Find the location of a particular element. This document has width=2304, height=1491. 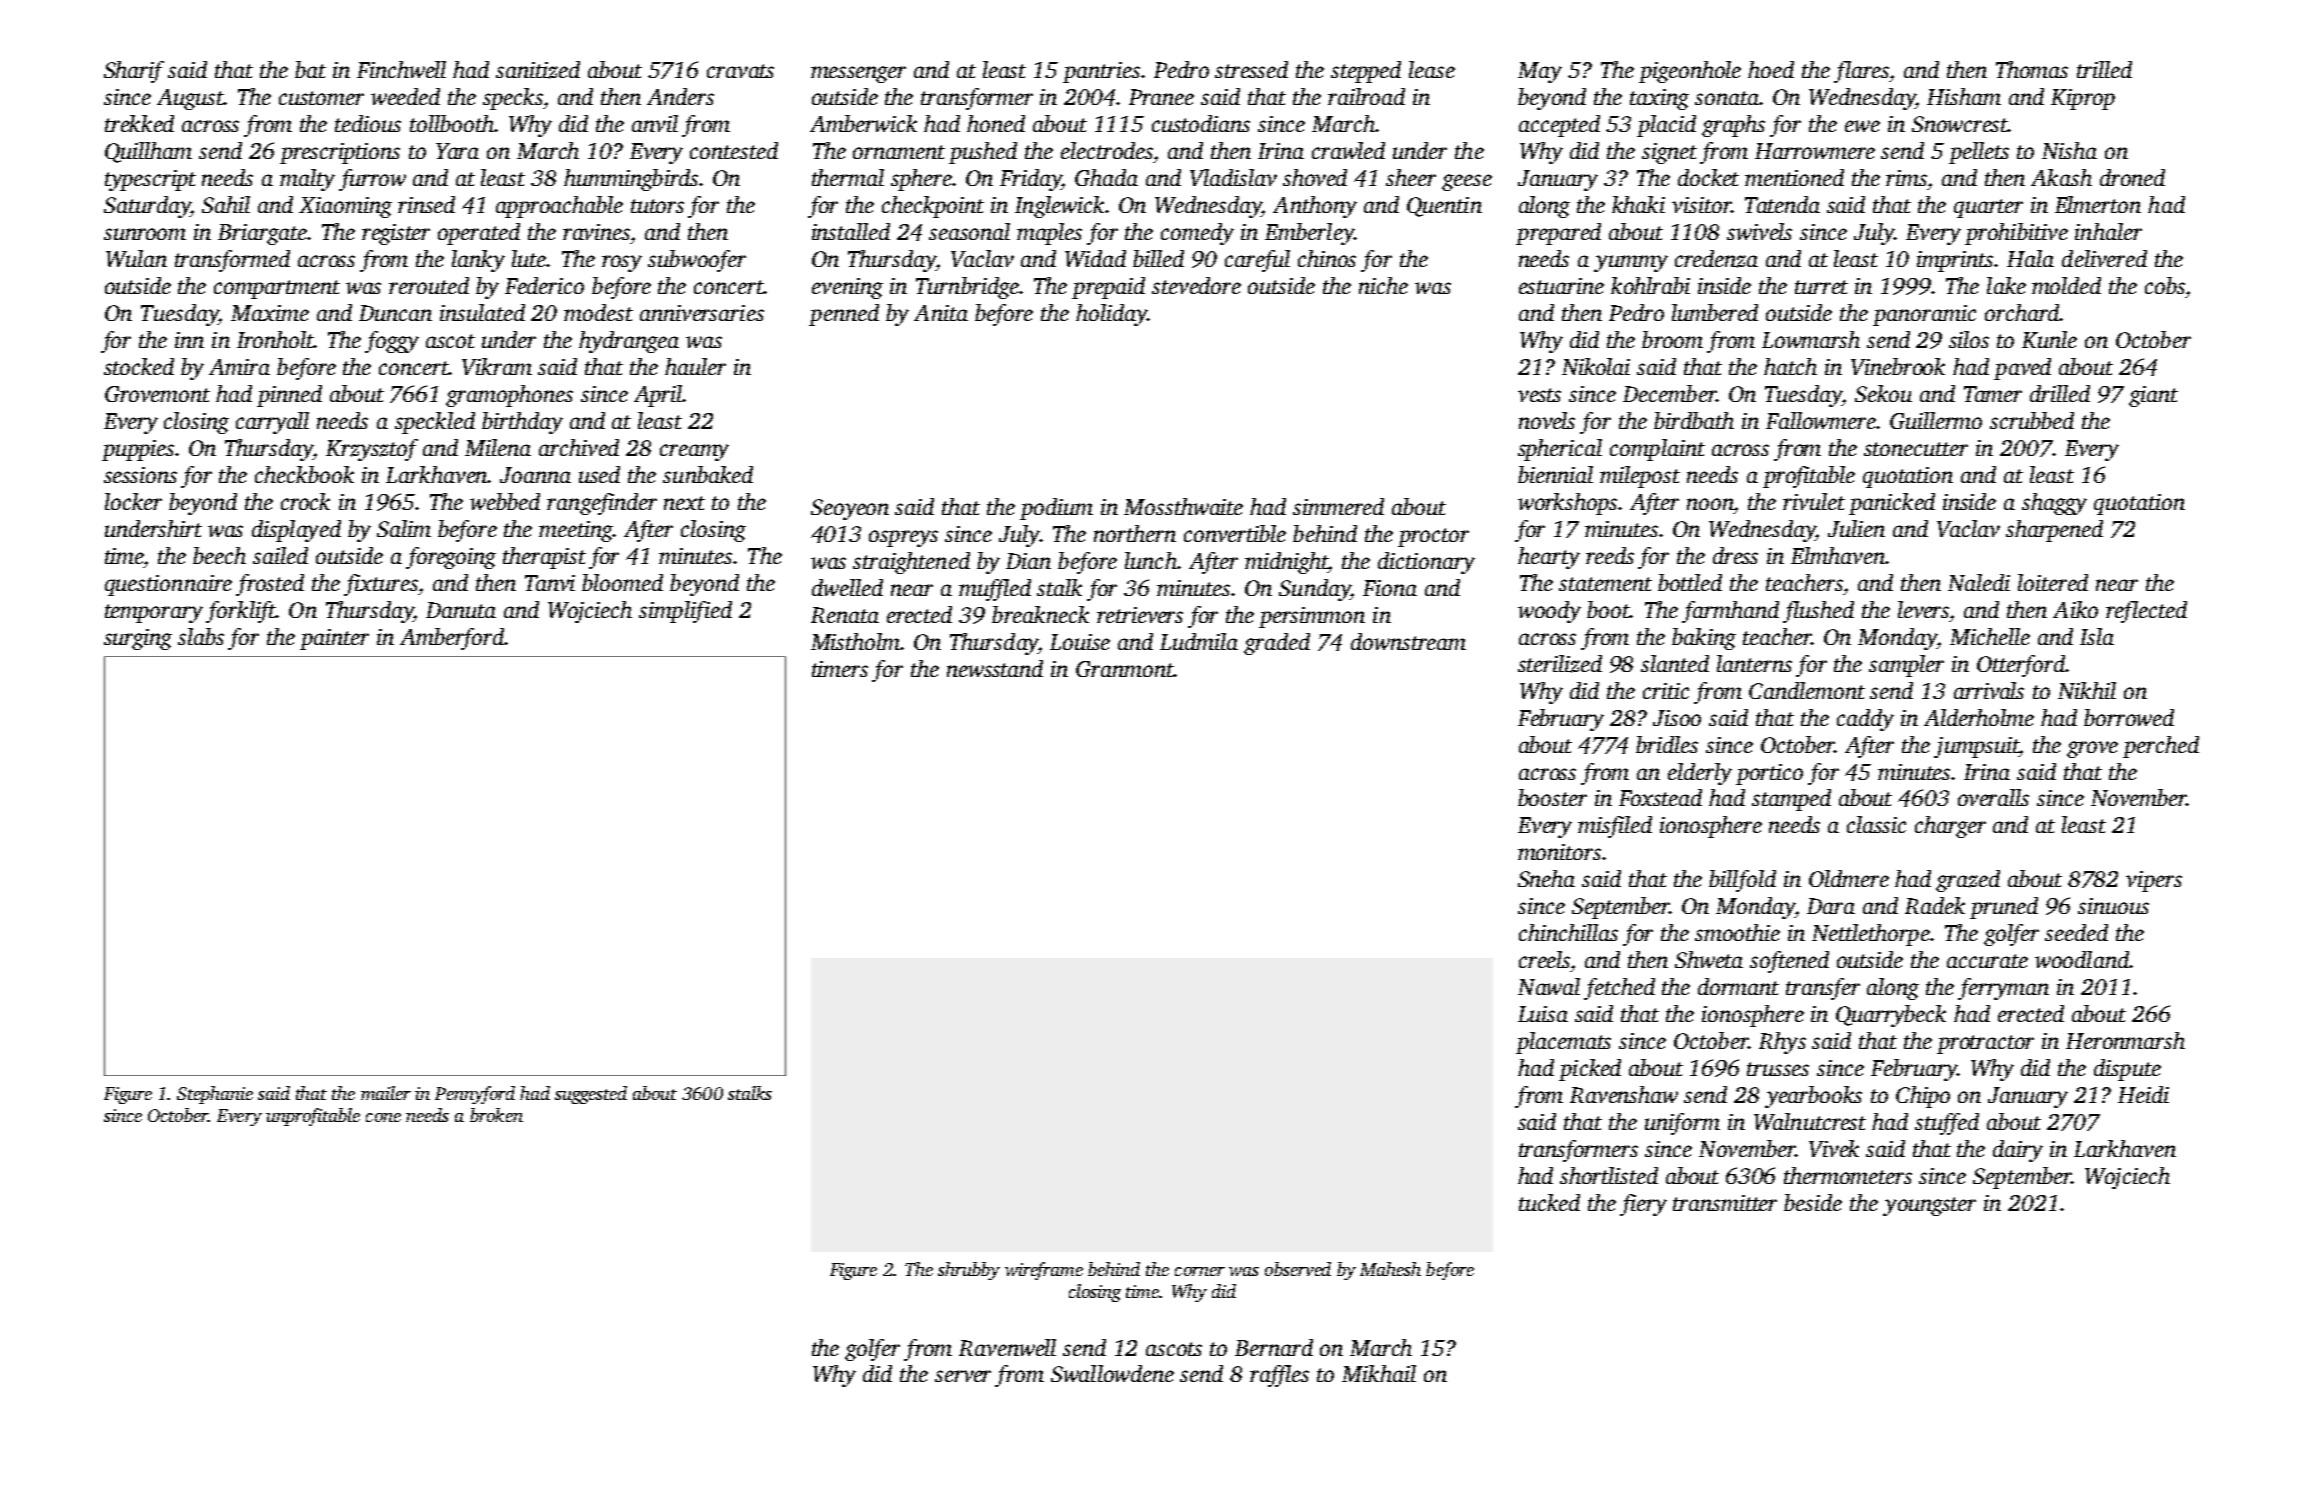

dispute is located at coordinates (2127, 1070).
